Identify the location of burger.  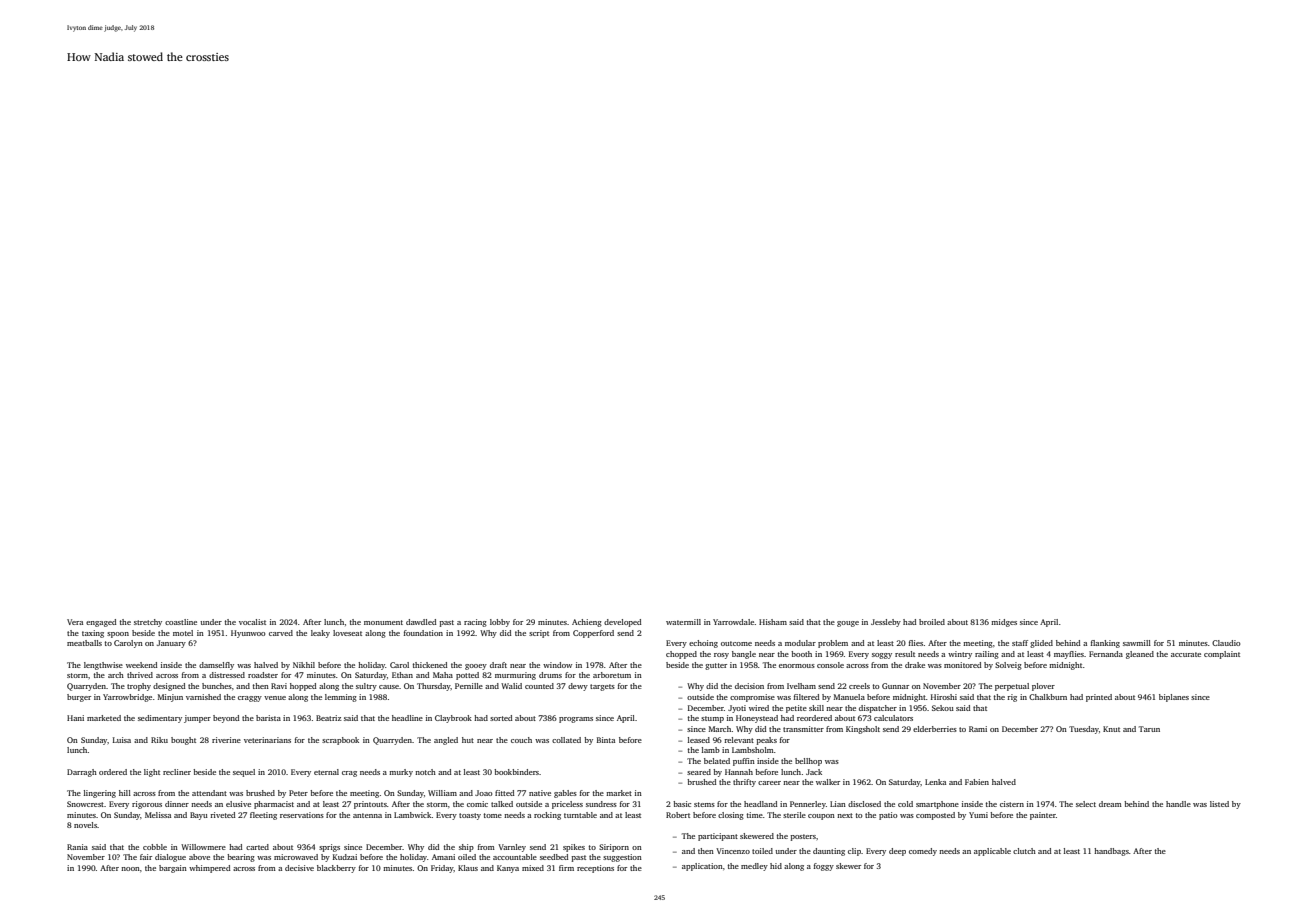
(79, 698).
